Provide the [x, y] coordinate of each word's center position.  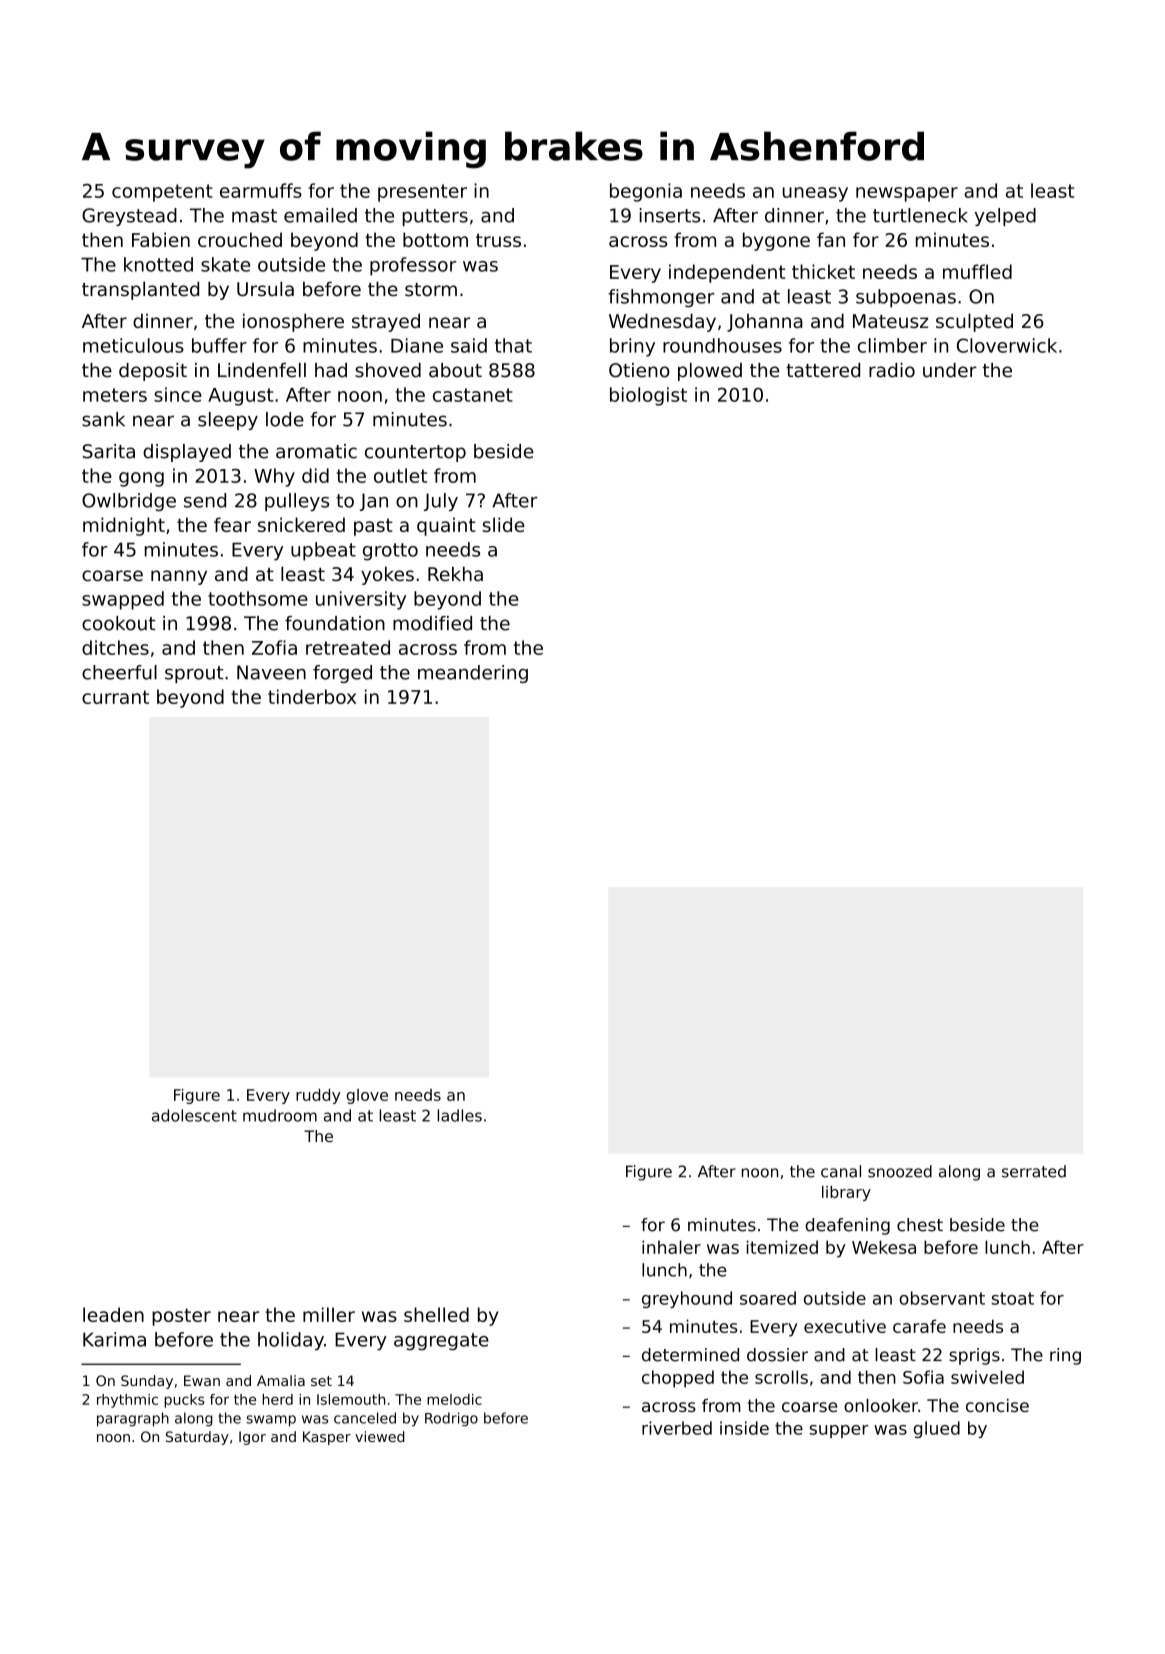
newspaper [907, 194]
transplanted [140, 290]
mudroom [280, 1115]
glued [937, 1429]
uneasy [815, 194]
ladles [459, 1115]
